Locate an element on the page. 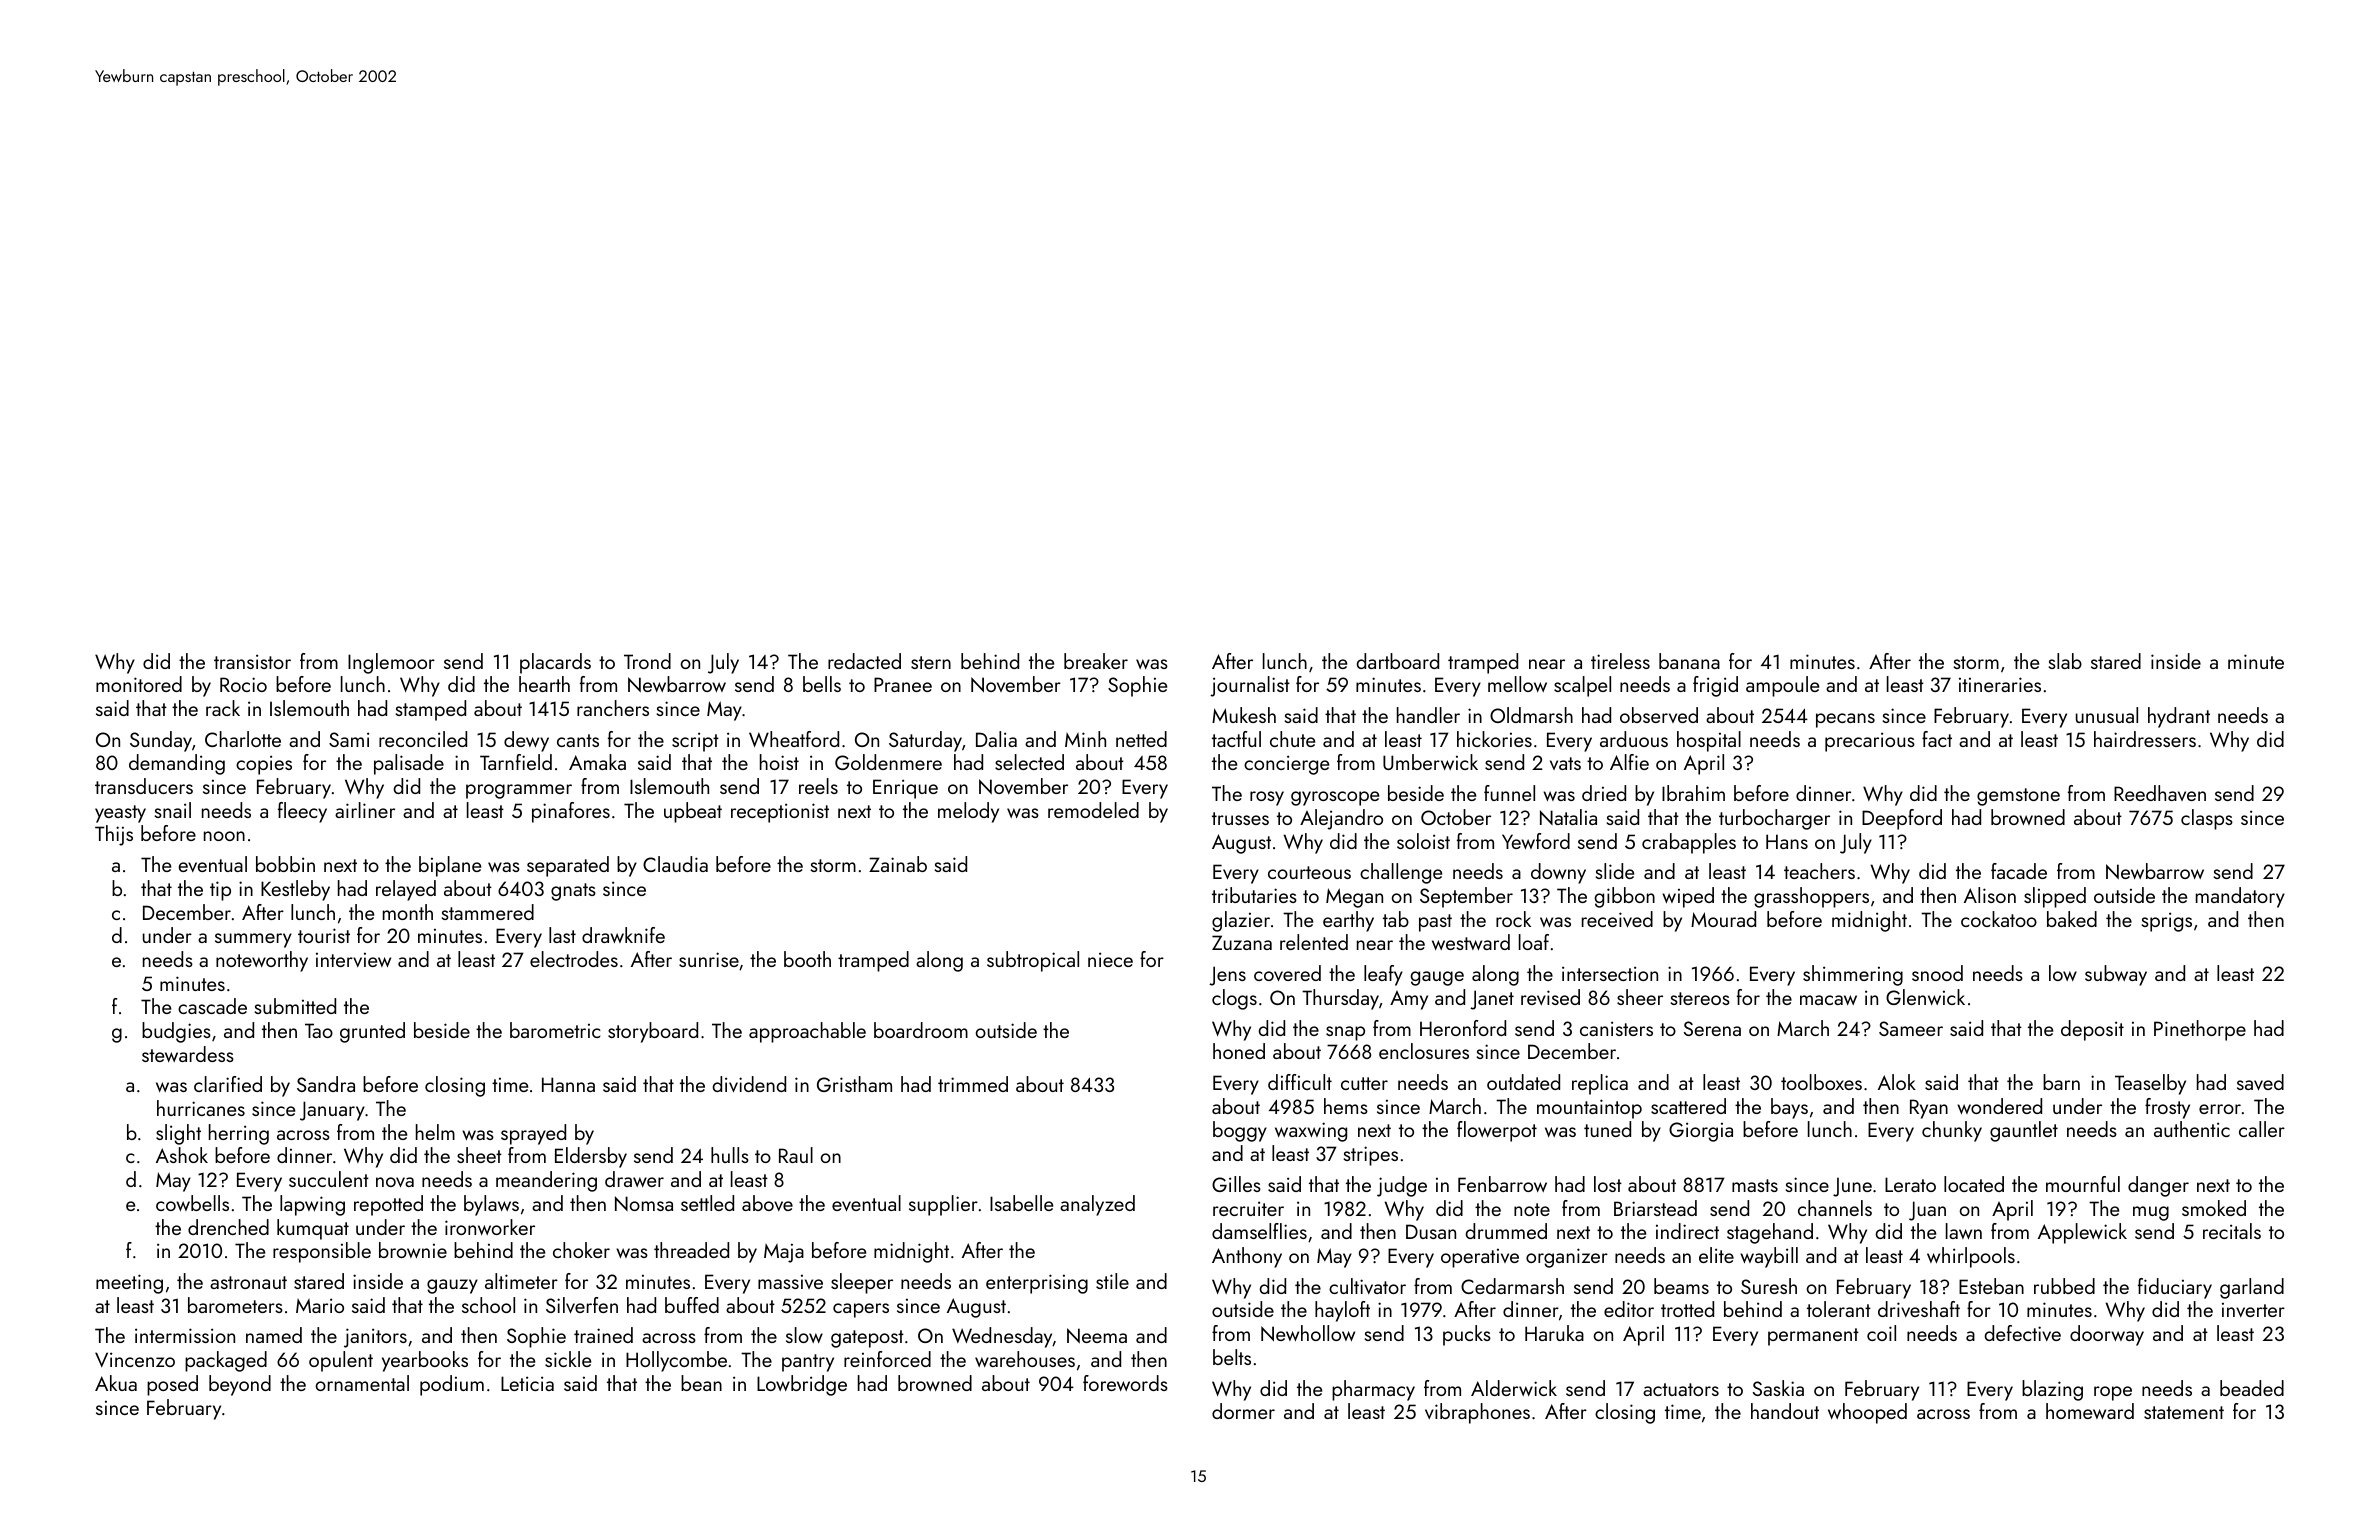 The image size is (2380, 1540). inverter is located at coordinates (2253, 1309).
